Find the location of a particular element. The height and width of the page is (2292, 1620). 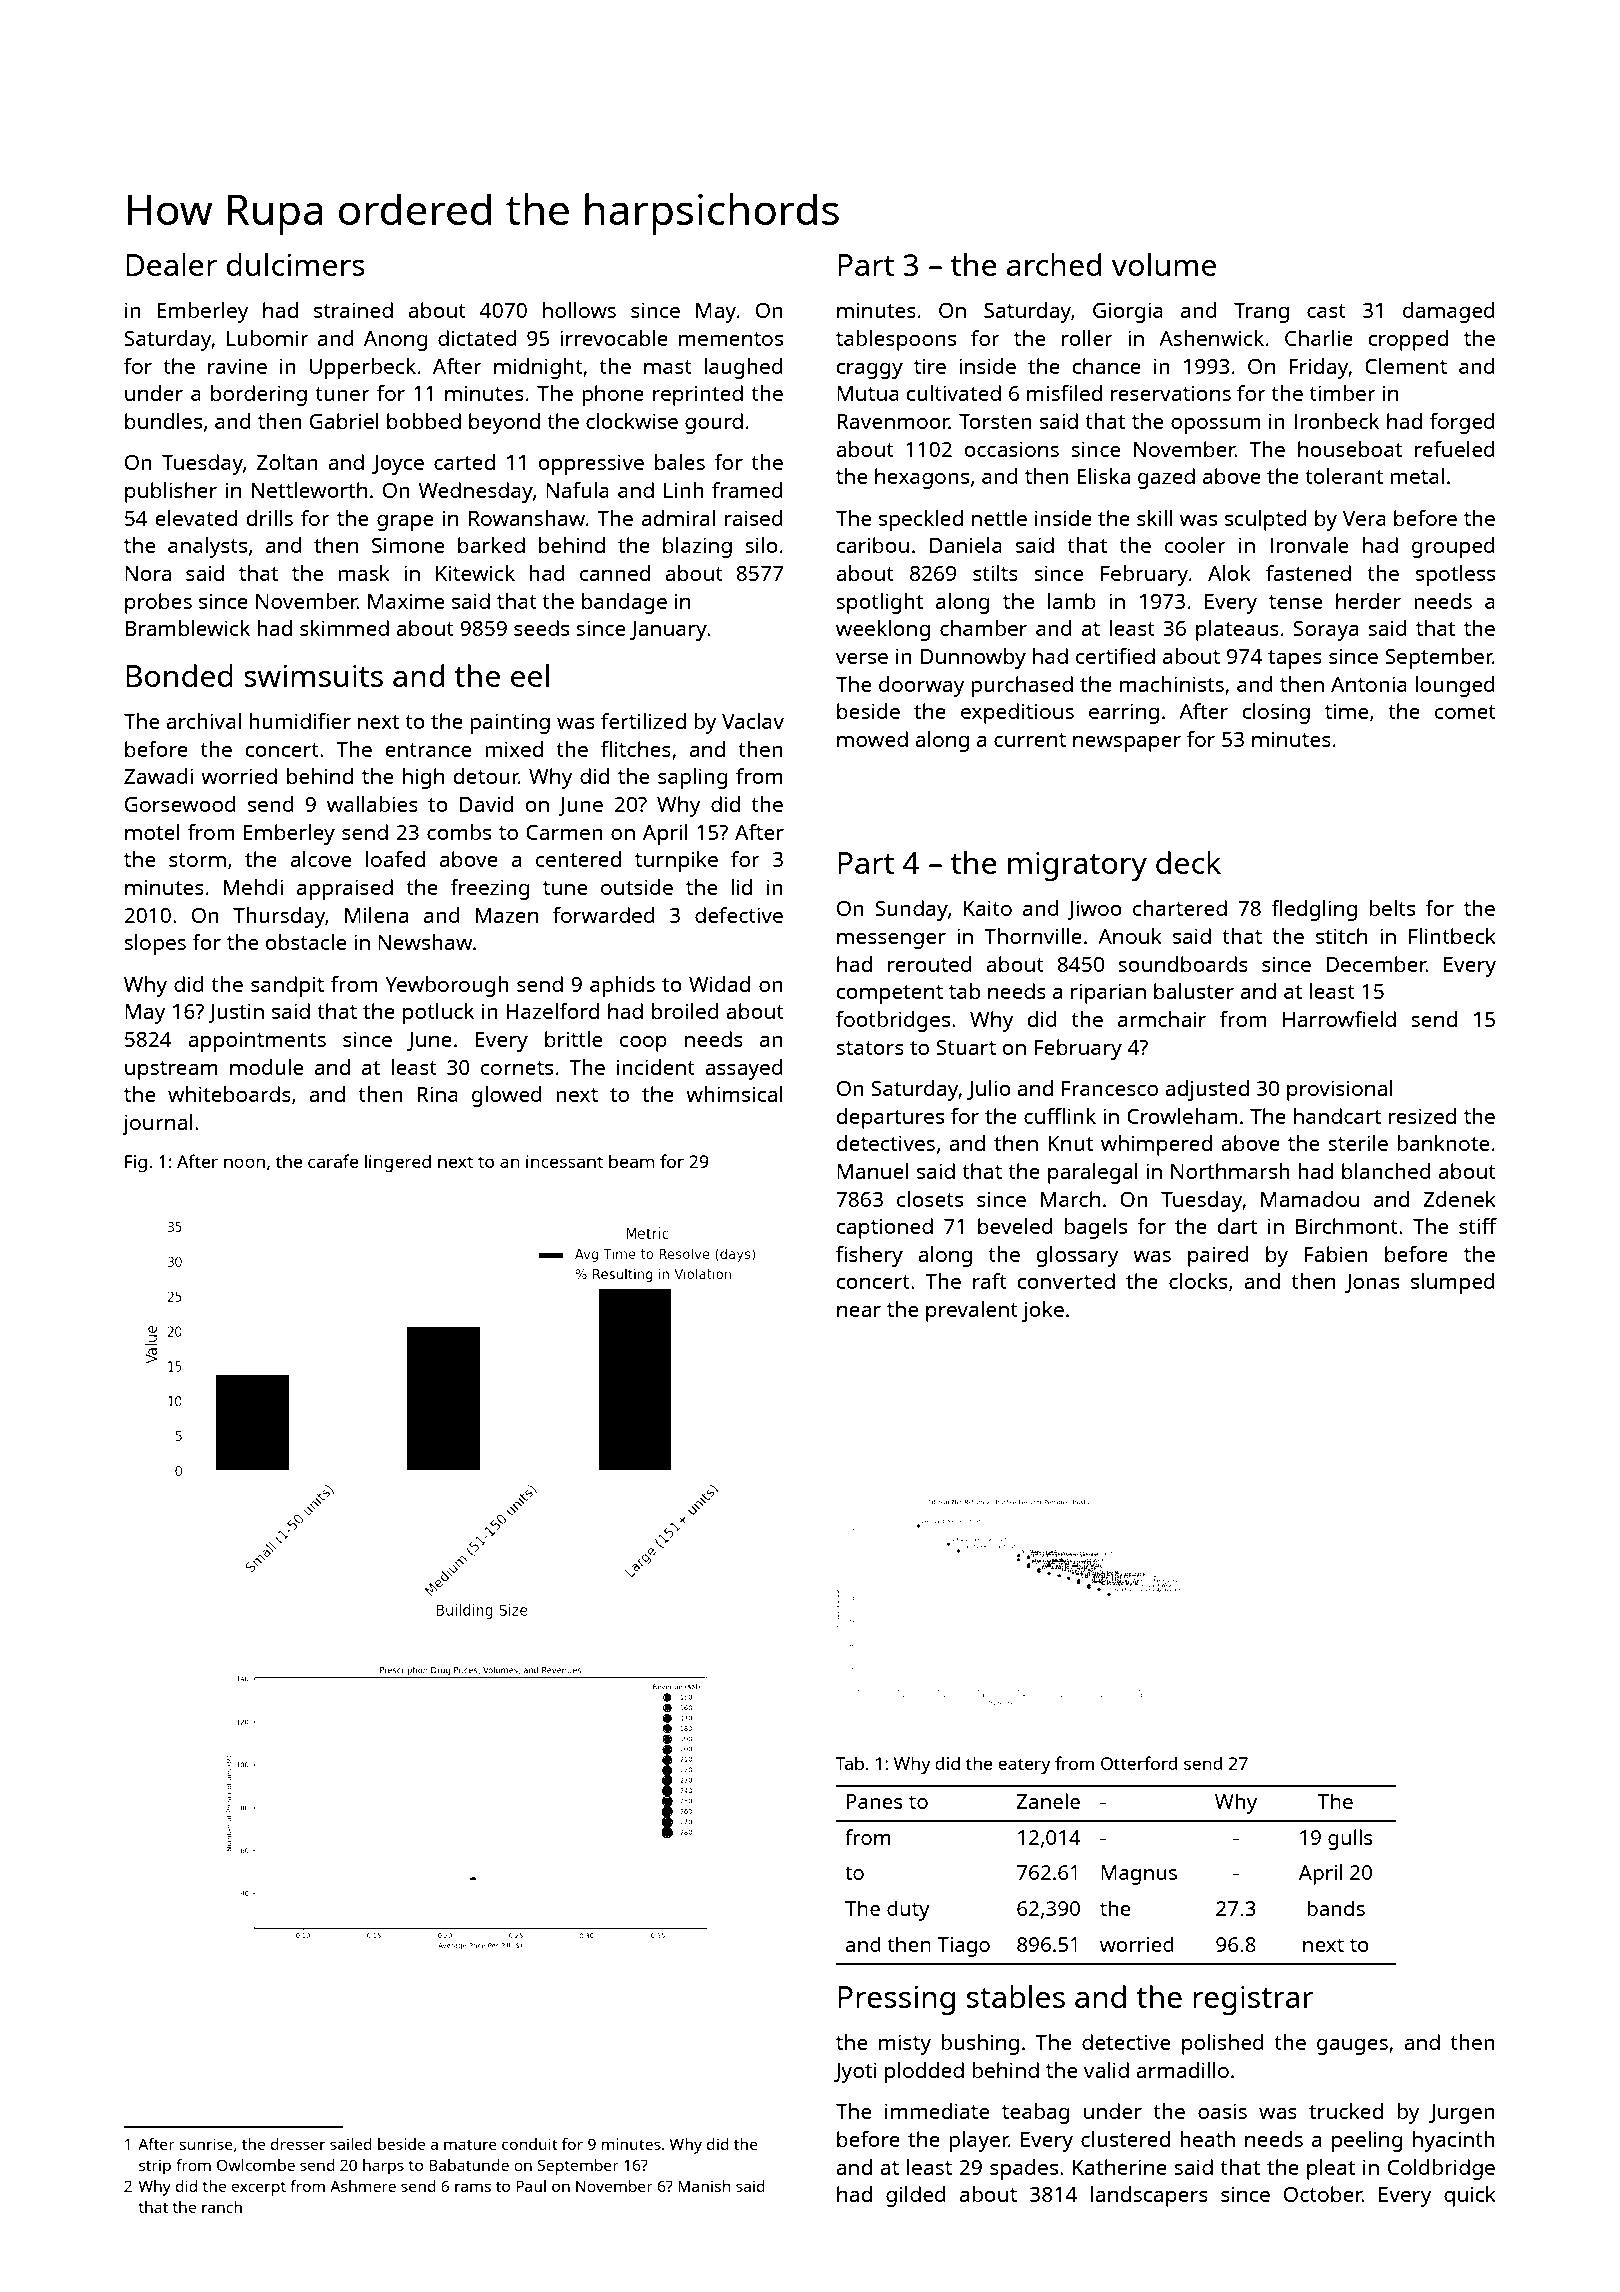

bushing is located at coordinates (980, 2044).
